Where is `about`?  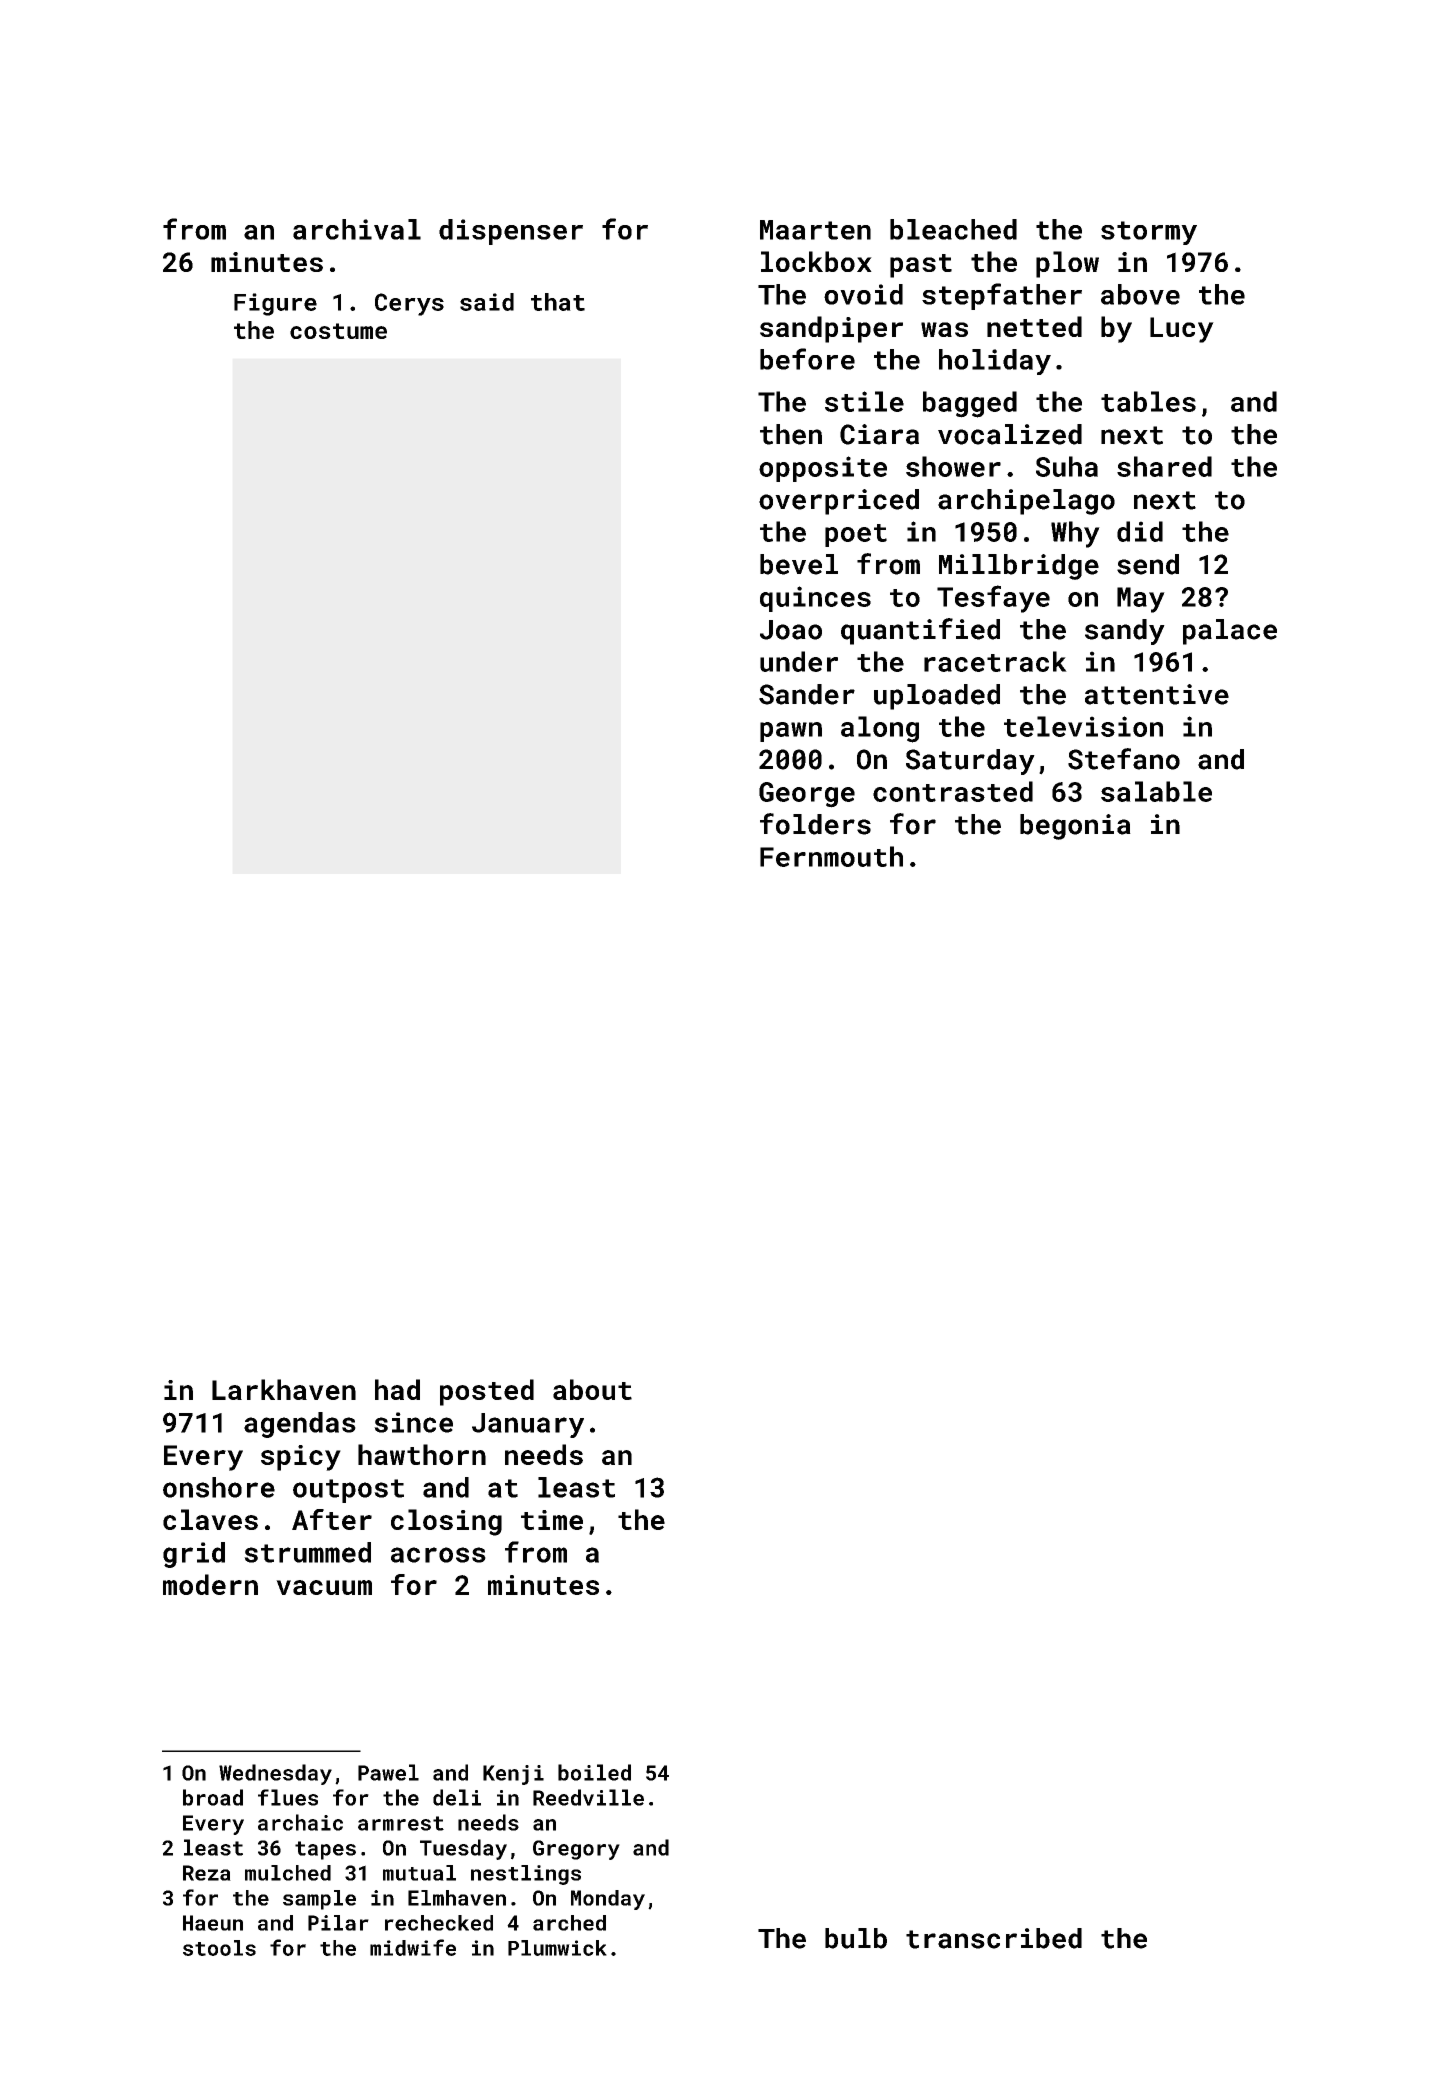 about is located at coordinates (592, 1389).
